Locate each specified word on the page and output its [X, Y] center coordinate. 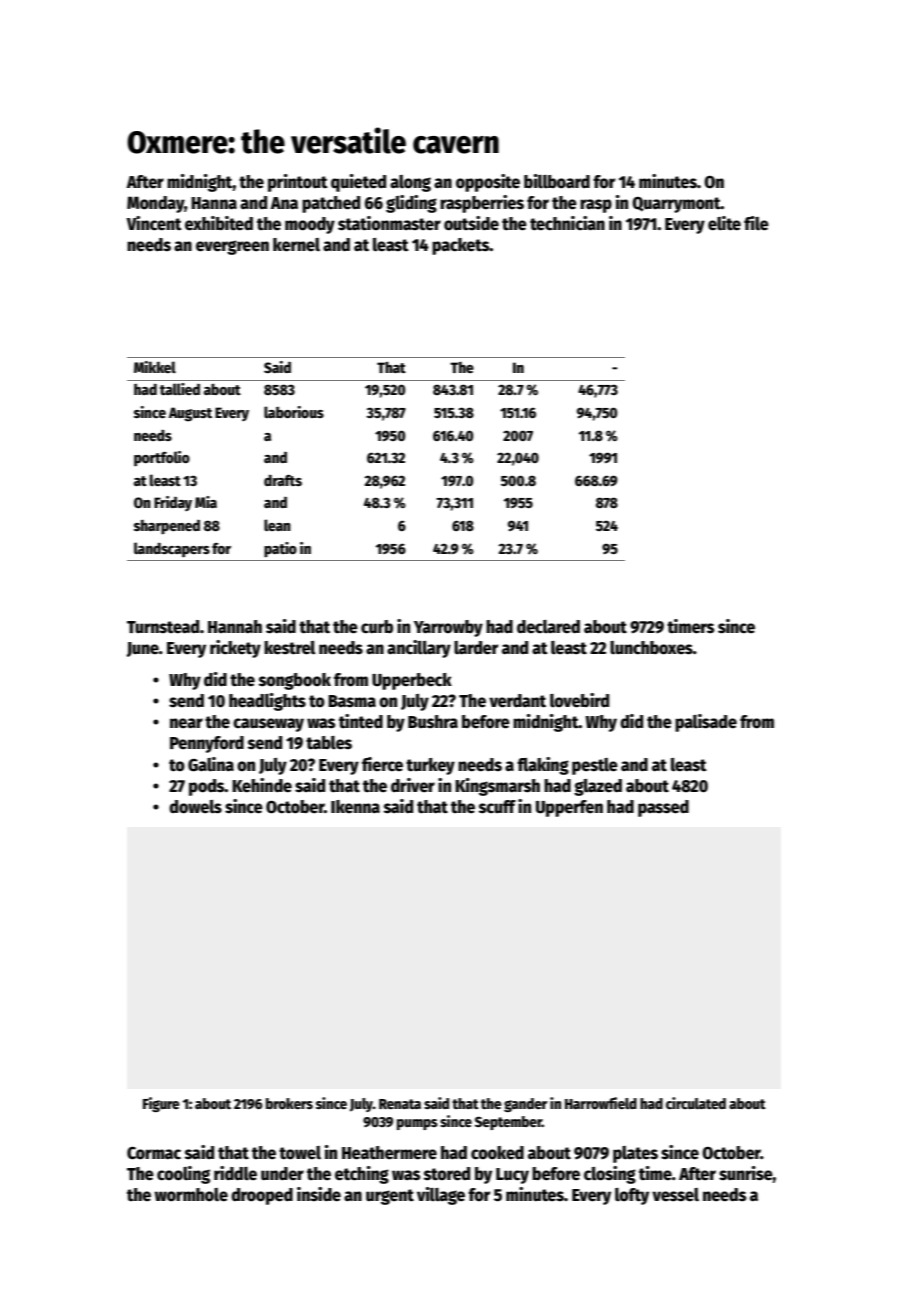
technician [567, 223]
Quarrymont [676, 205]
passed [663, 808]
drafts [283, 480]
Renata [400, 1104]
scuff [497, 807]
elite [724, 223]
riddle [235, 1173]
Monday [155, 204]
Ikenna [355, 807]
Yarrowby [448, 628]
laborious [294, 412]
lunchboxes [651, 648]
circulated [696, 1103]
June [143, 649]
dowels [195, 807]
